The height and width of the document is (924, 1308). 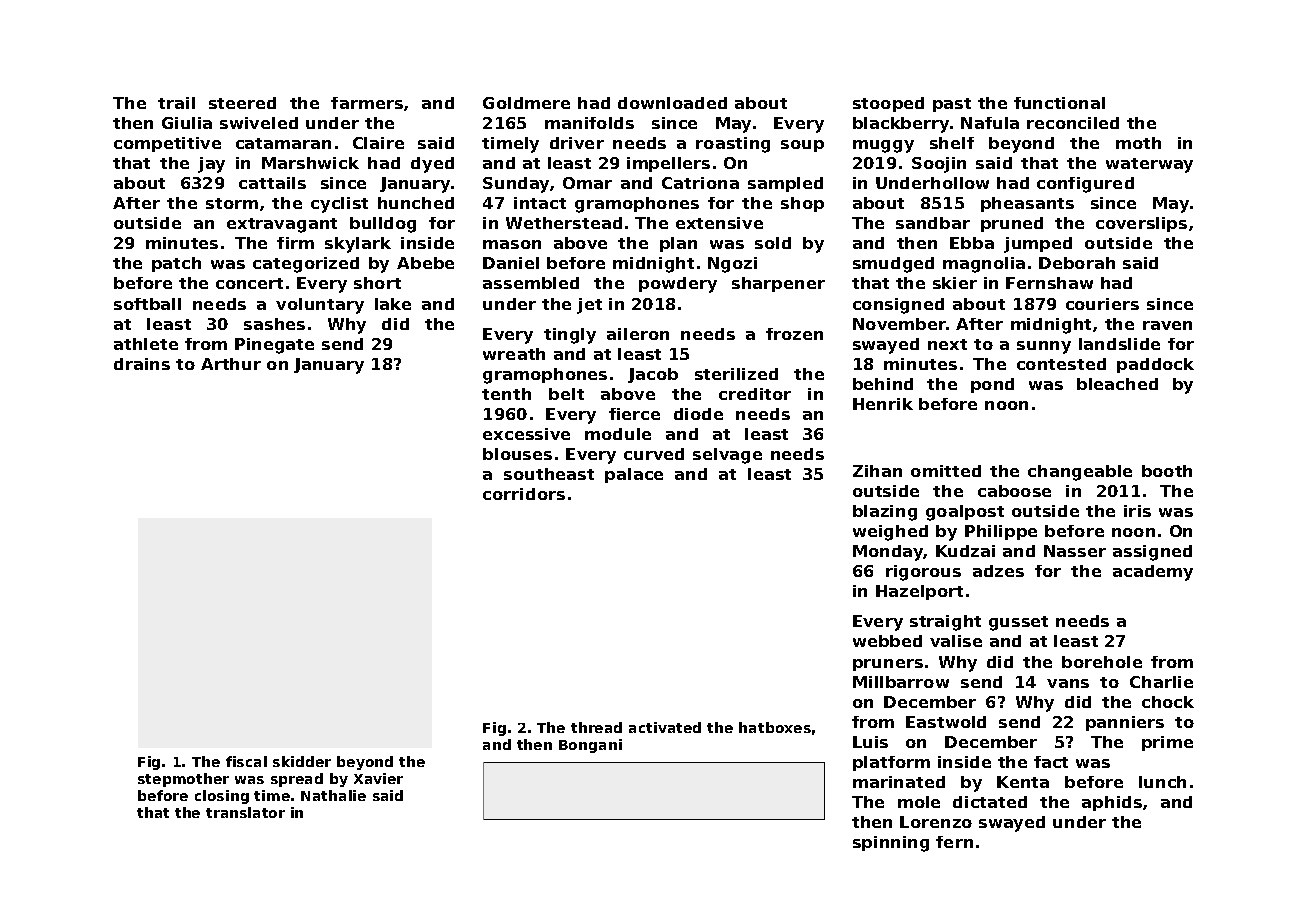 What do you see at coordinates (719, 223) in the document?
I see `extensive` at bounding box center [719, 223].
